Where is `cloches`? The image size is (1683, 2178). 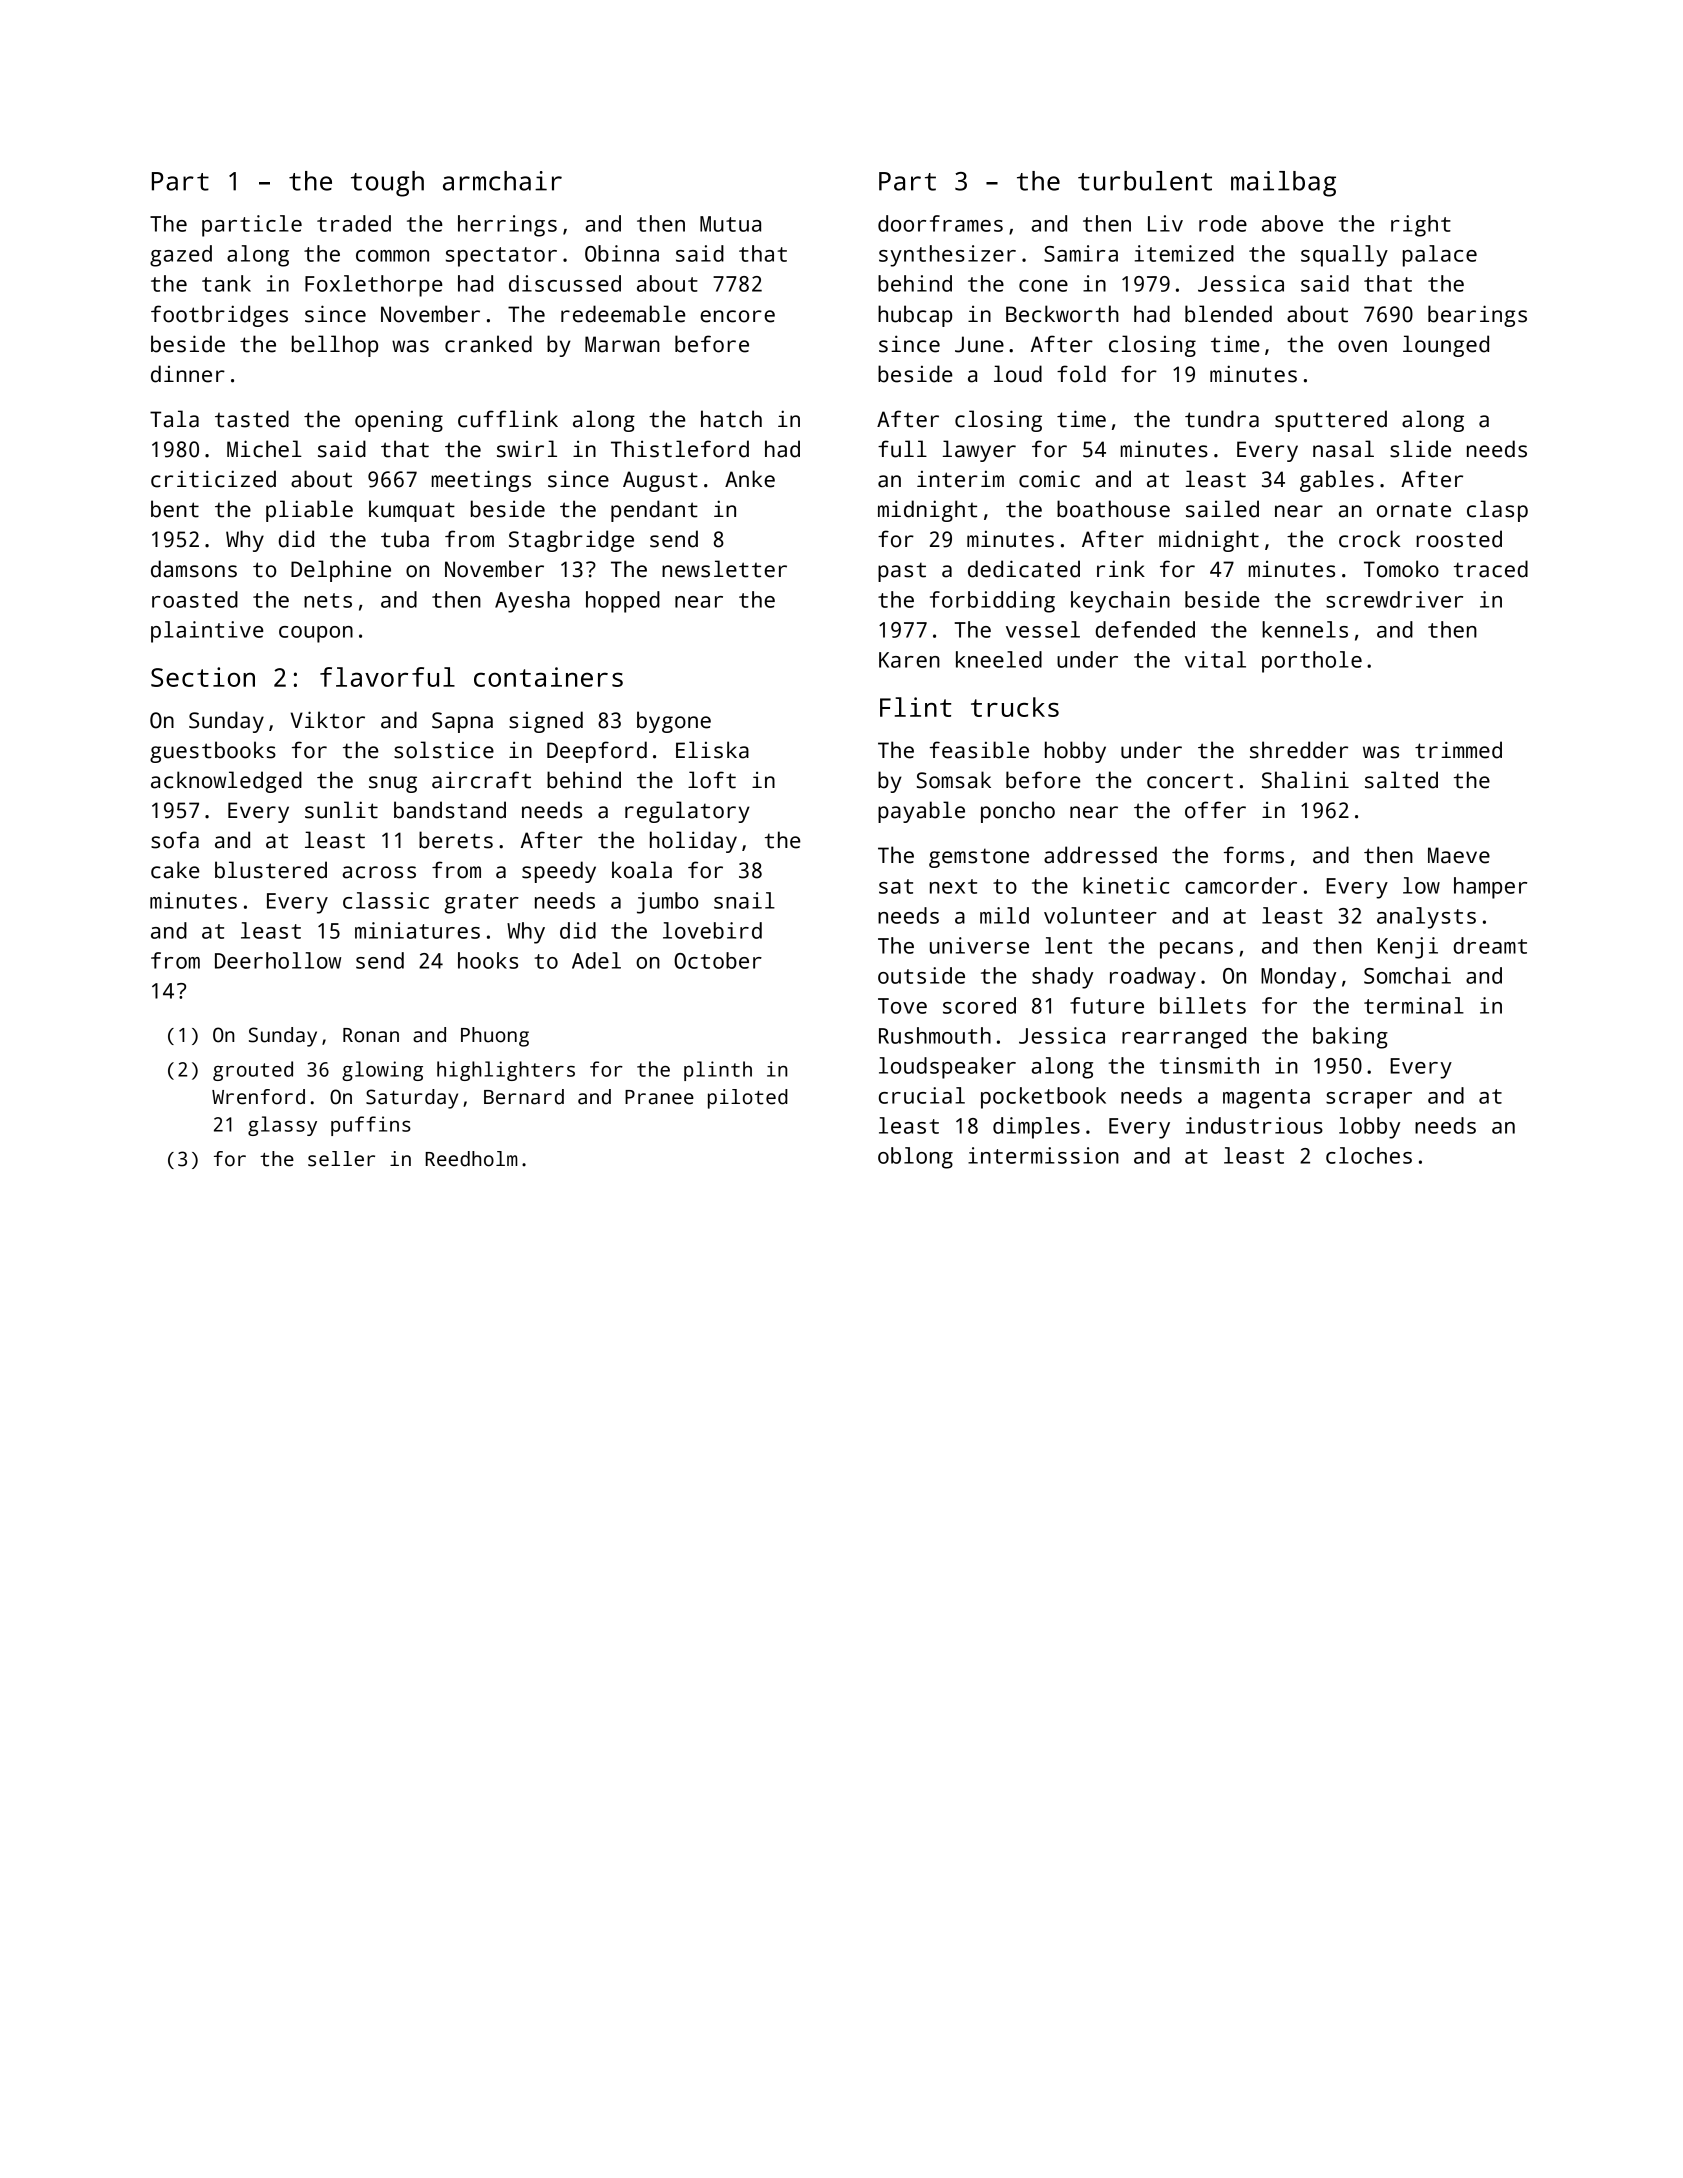 cloches is located at coordinates (1369, 1155).
